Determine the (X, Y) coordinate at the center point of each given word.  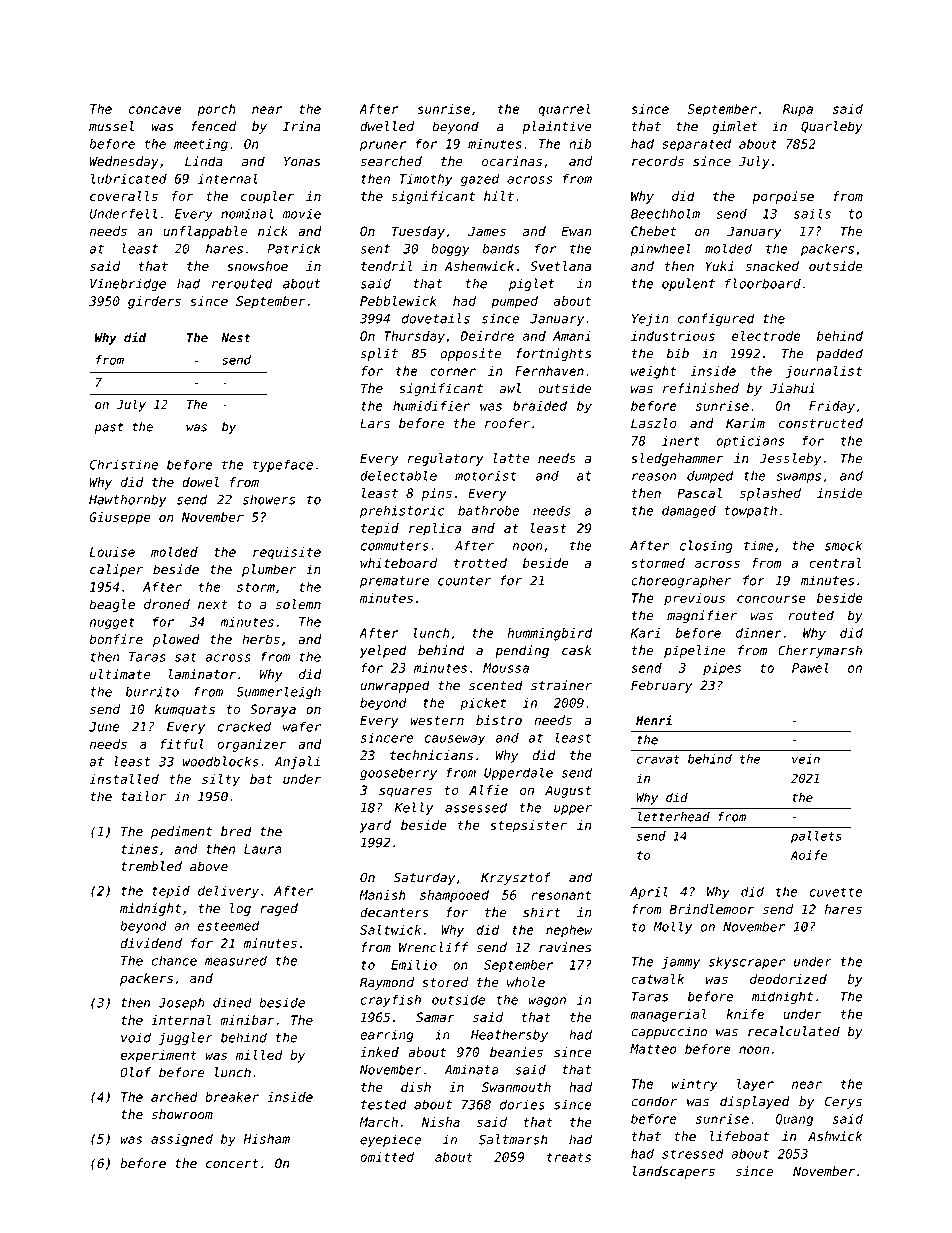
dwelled (387, 126)
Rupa (798, 110)
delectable (398, 475)
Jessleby (790, 459)
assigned (182, 1140)
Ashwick (835, 1136)
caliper (116, 570)
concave (155, 110)
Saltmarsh (513, 1139)
